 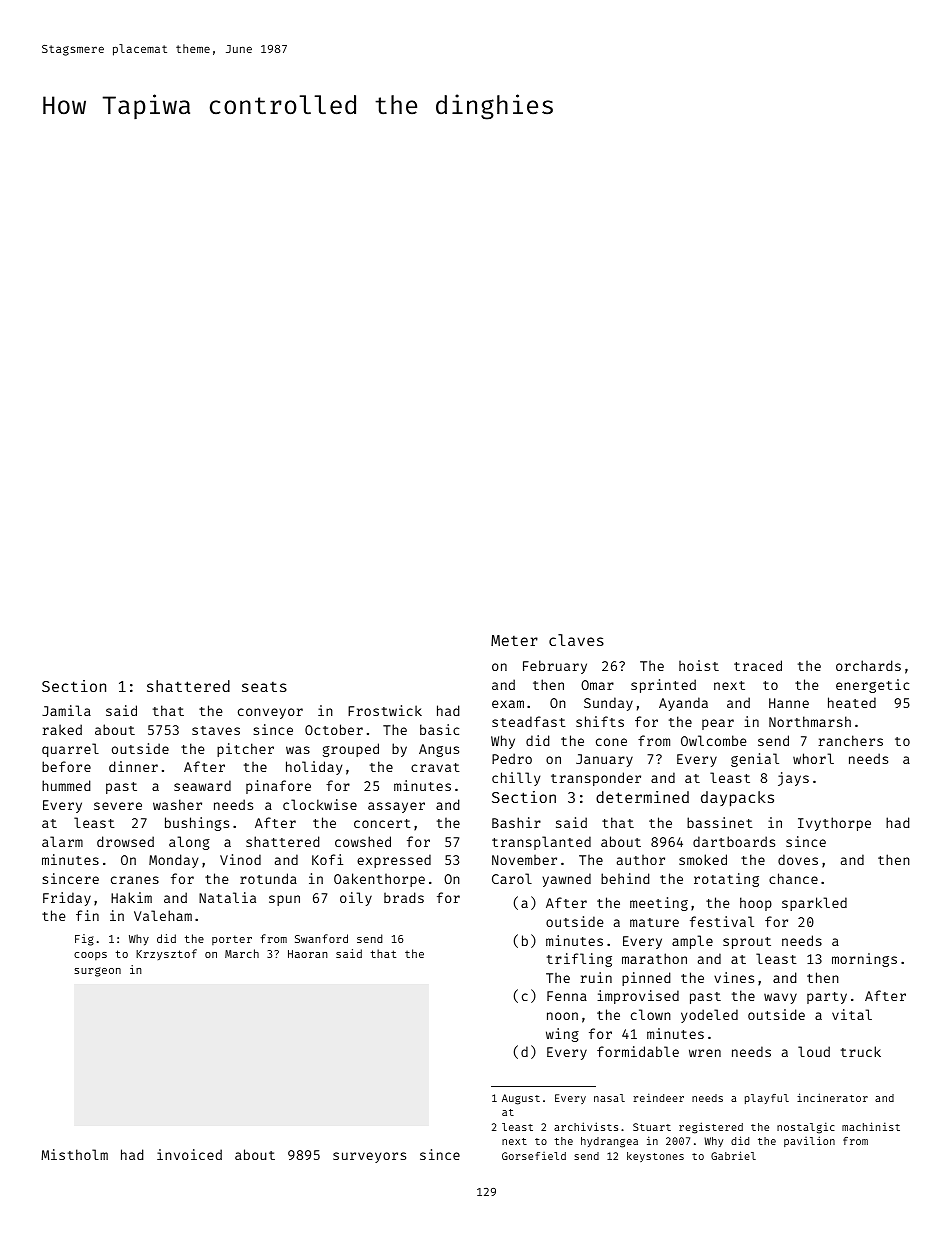 What do you see at coordinates (521, 1099) in the document?
I see `August` at bounding box center [521, 1099].
